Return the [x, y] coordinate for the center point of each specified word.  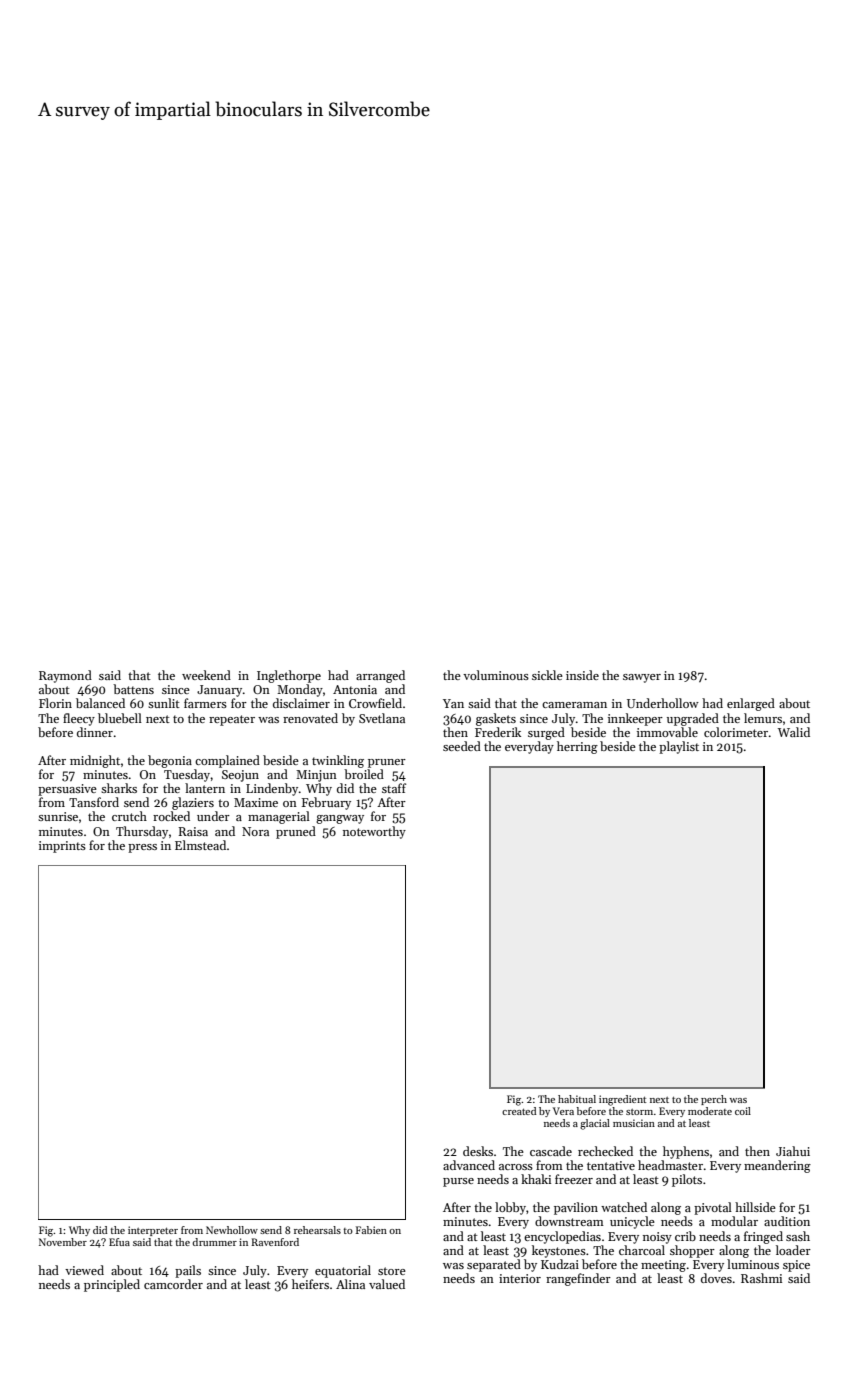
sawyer [642, 678]
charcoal [642, 1250]
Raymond [65, 676]
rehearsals [317, 1230]
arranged [380, 676]
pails [188, 1271]
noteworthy [374, 832]
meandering [777, 1166]
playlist [679, 747]
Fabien [371, 1230]
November [63, 1242]
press [142, 848]
